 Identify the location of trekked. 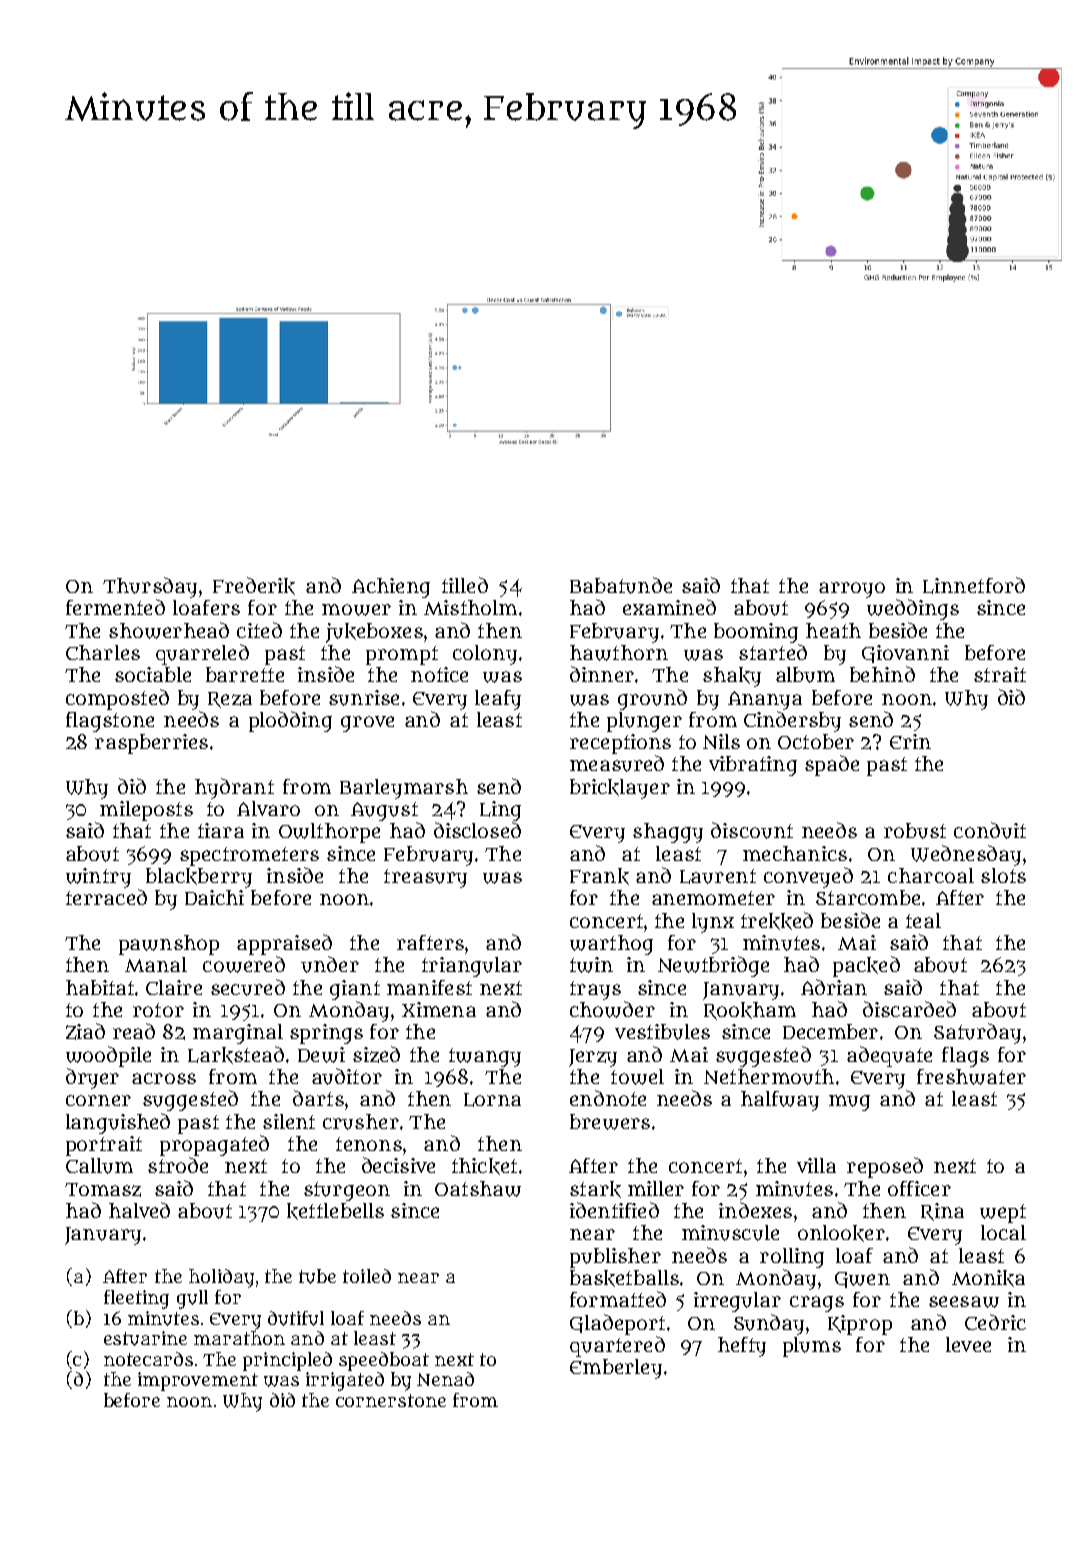
(777, 921).
